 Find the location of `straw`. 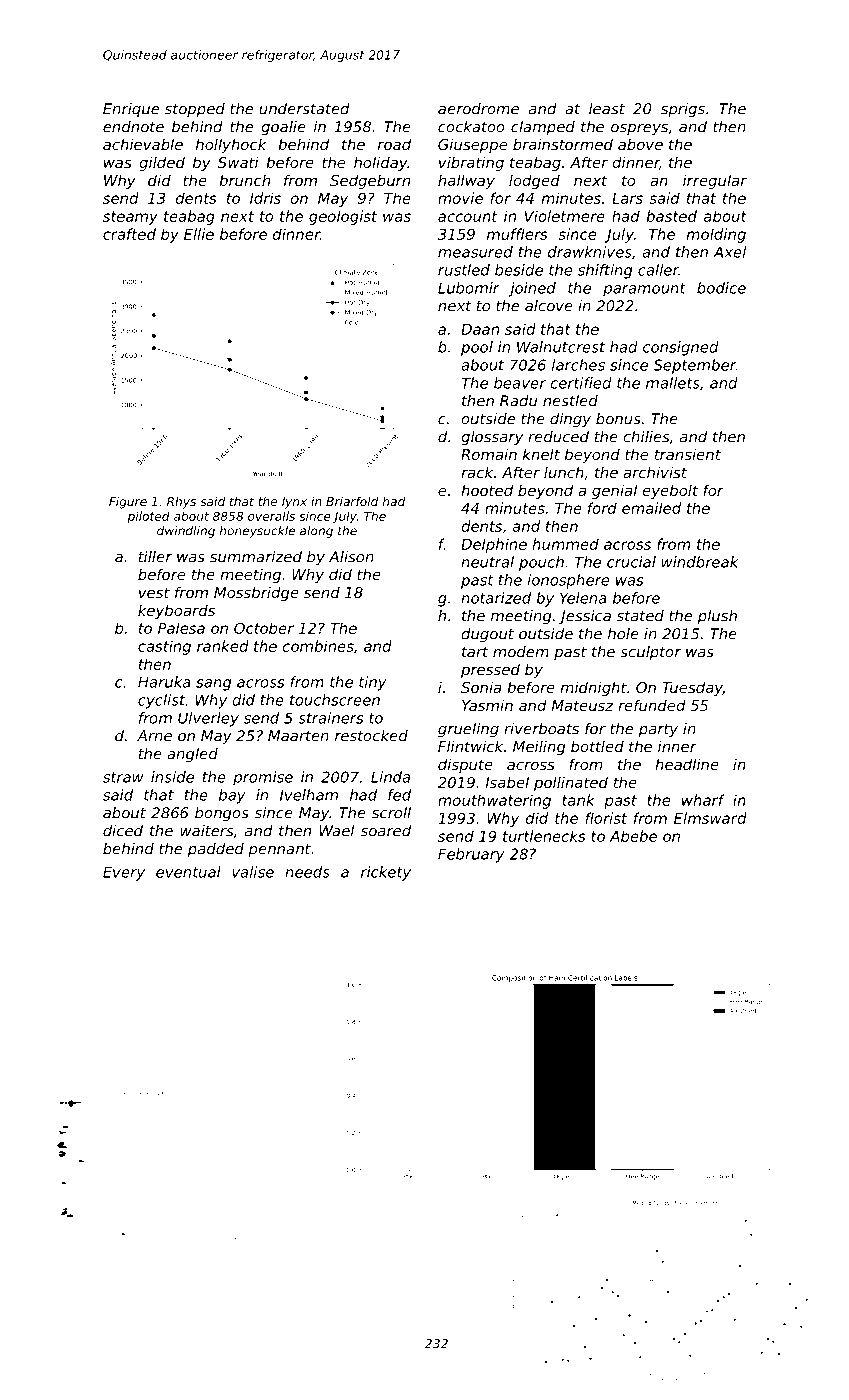

straw is located at coordinates (123, 777).
